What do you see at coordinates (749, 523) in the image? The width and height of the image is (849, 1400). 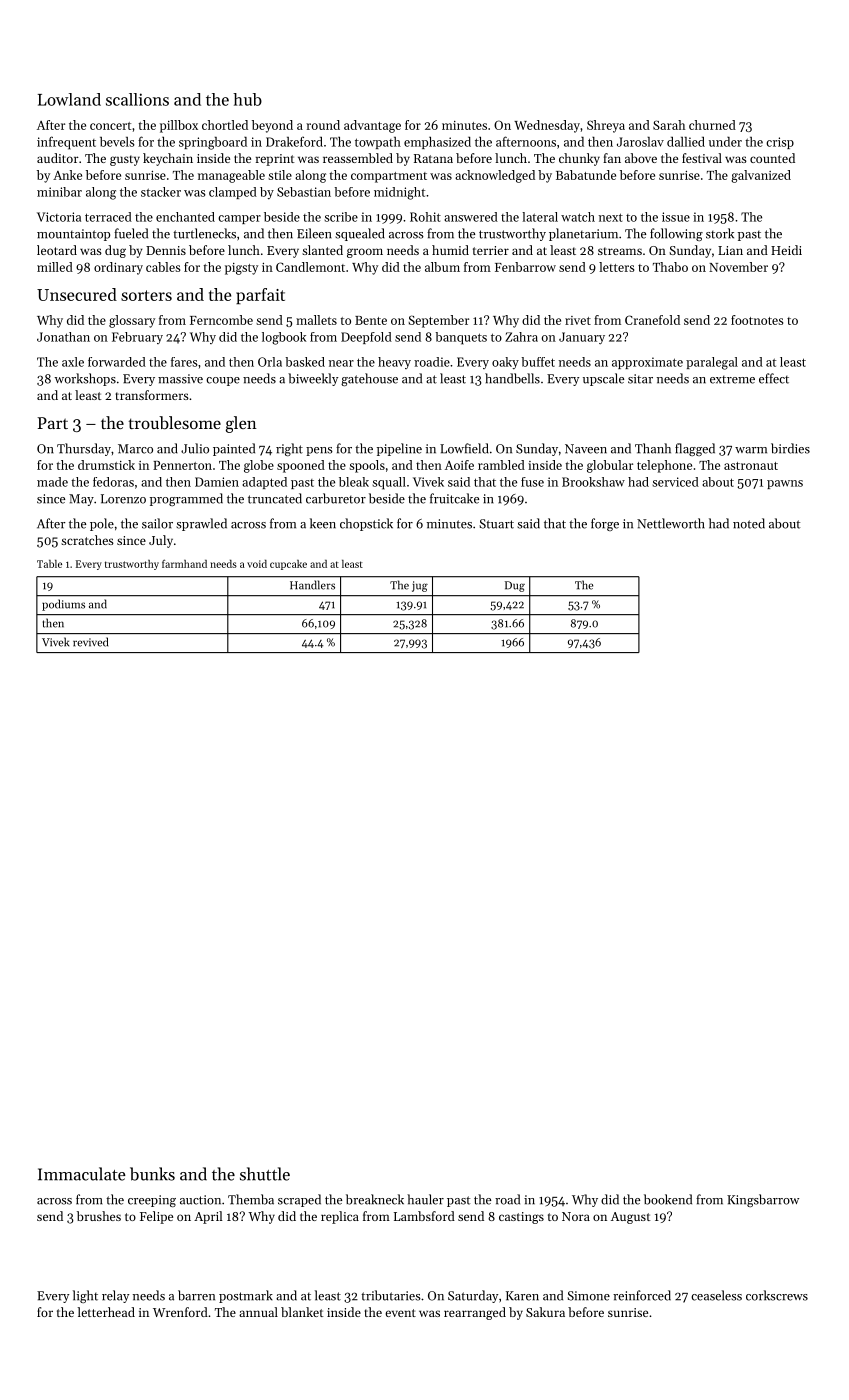 I see `noted` at bounding box center [749, 523].
